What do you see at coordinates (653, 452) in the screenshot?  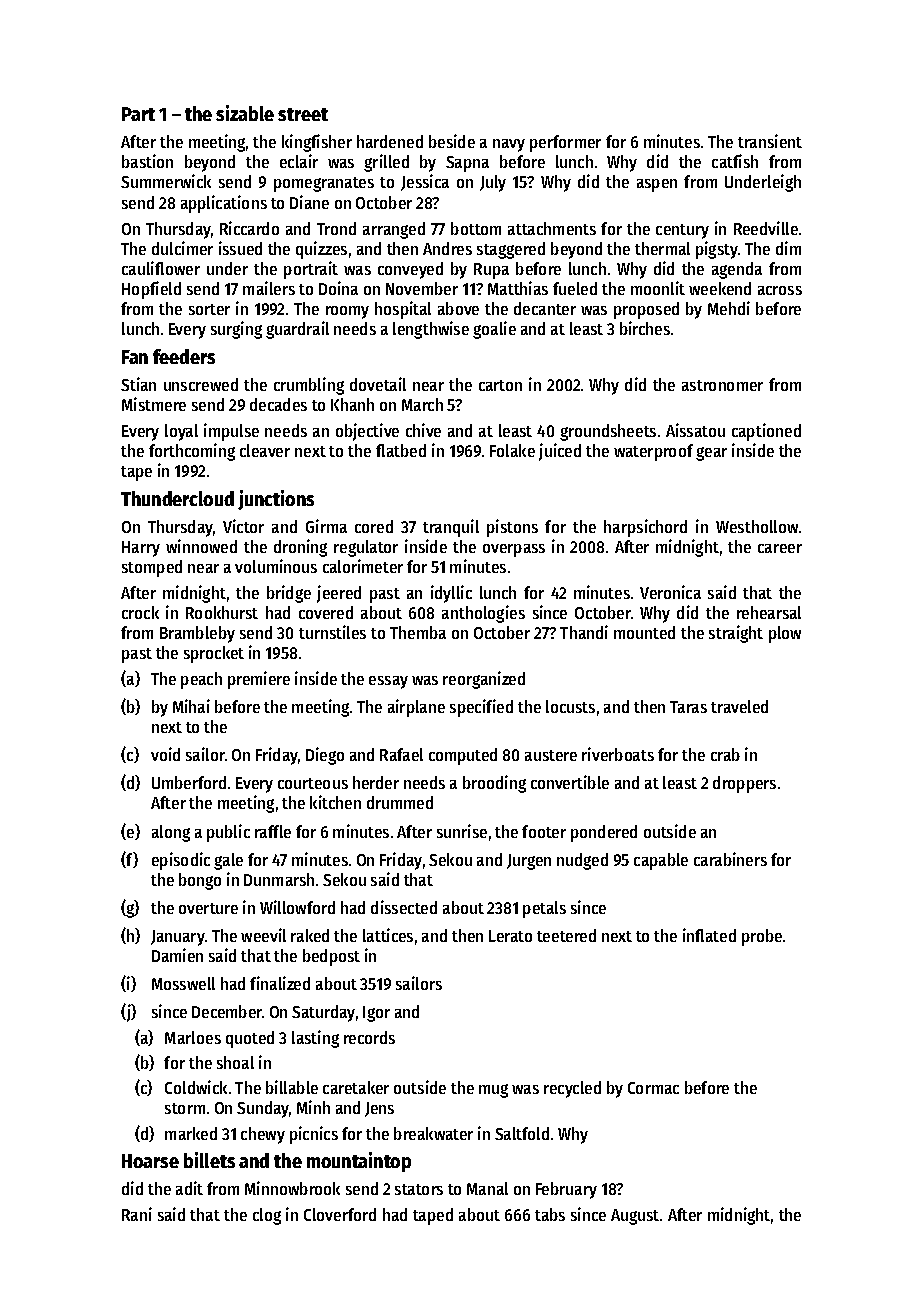 I see `waterproof` at bounding box center [653, 452].
